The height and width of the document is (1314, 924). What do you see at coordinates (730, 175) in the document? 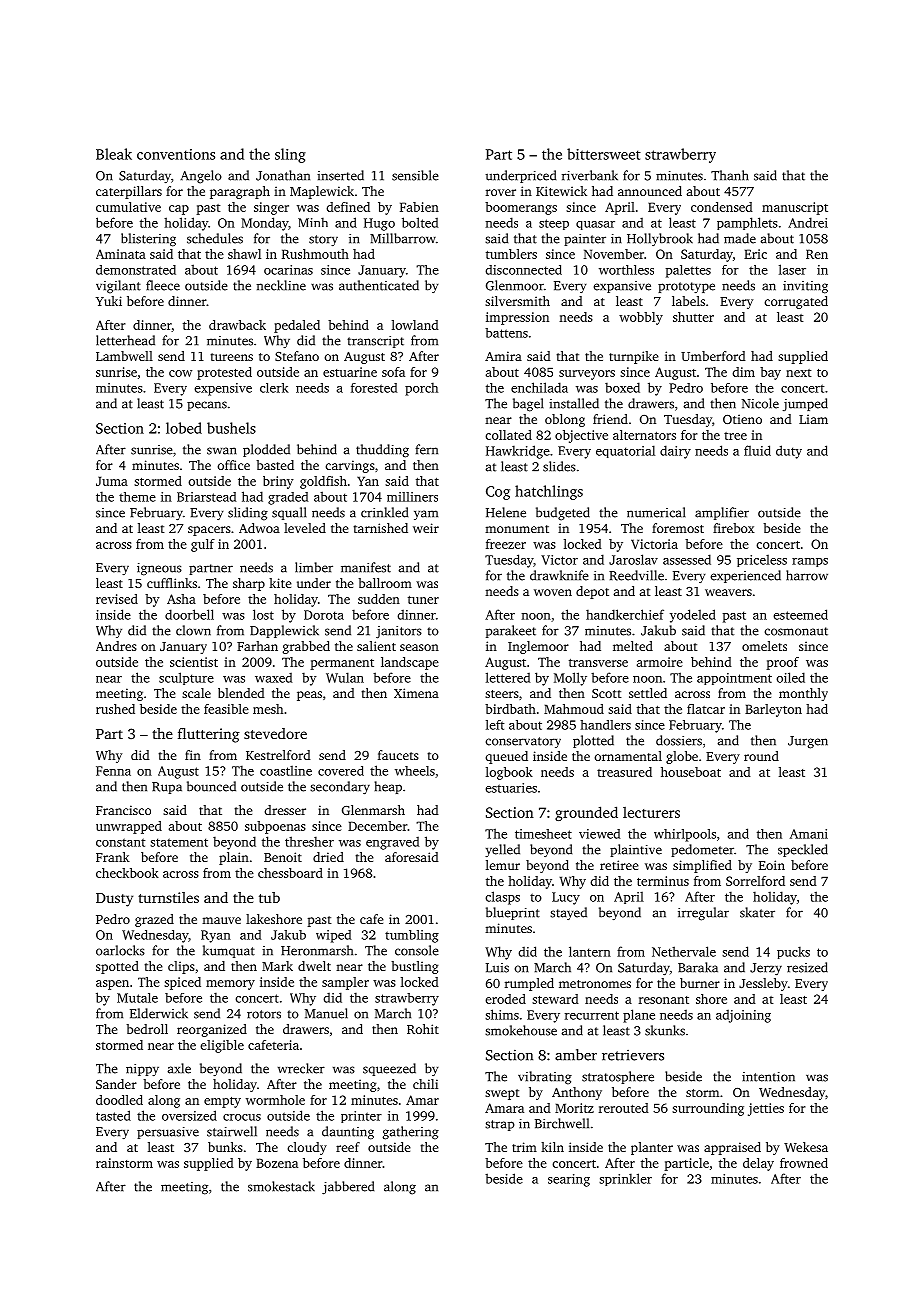
I see `Thanh` at bounding box center [730, 175].
